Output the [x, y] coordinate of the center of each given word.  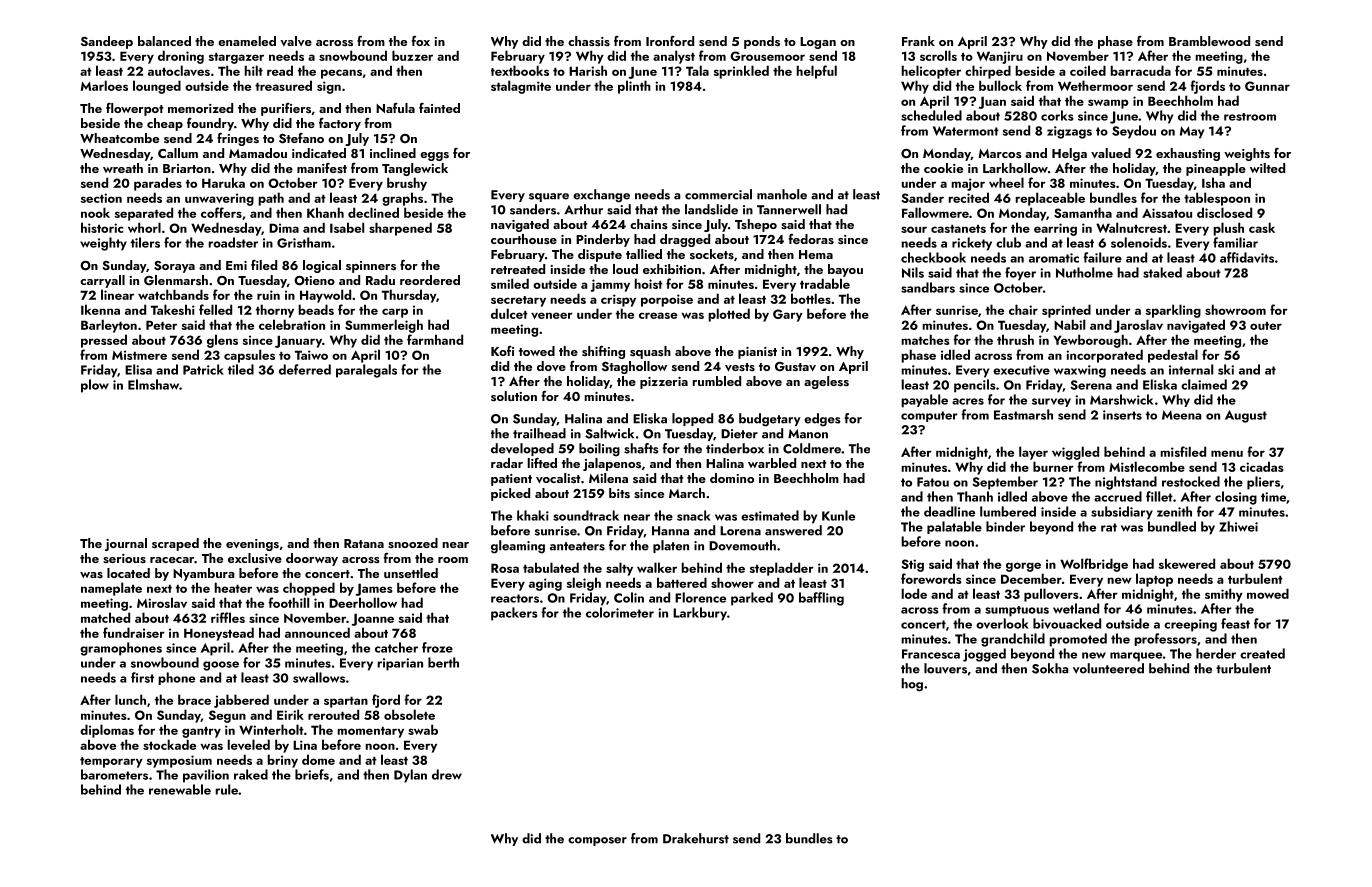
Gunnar [1267, 86]
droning [181, 57]
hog [912, 685]
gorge [1023, 567]
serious [124, 558]
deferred [305, 369]
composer [597, 841]
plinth [634, 87]
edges [822, 420]
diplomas [107, 731]
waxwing [1080, 371]
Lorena [740, 531]
